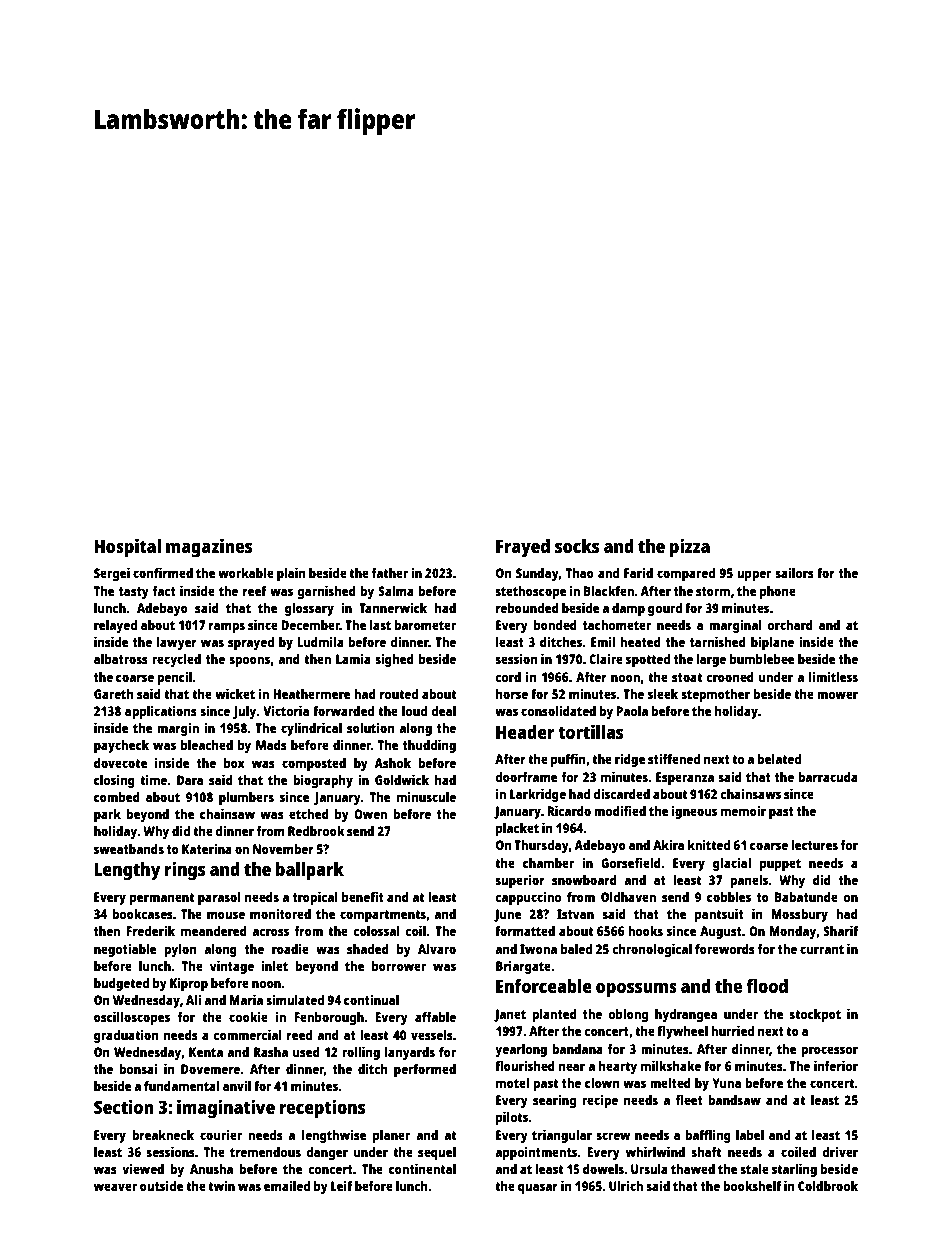 This screenshot has height=1233, width=952. What do you see at coordinates (209, 548) in the screenshot?
I see `magazines` at bounding box center [209, 548].
